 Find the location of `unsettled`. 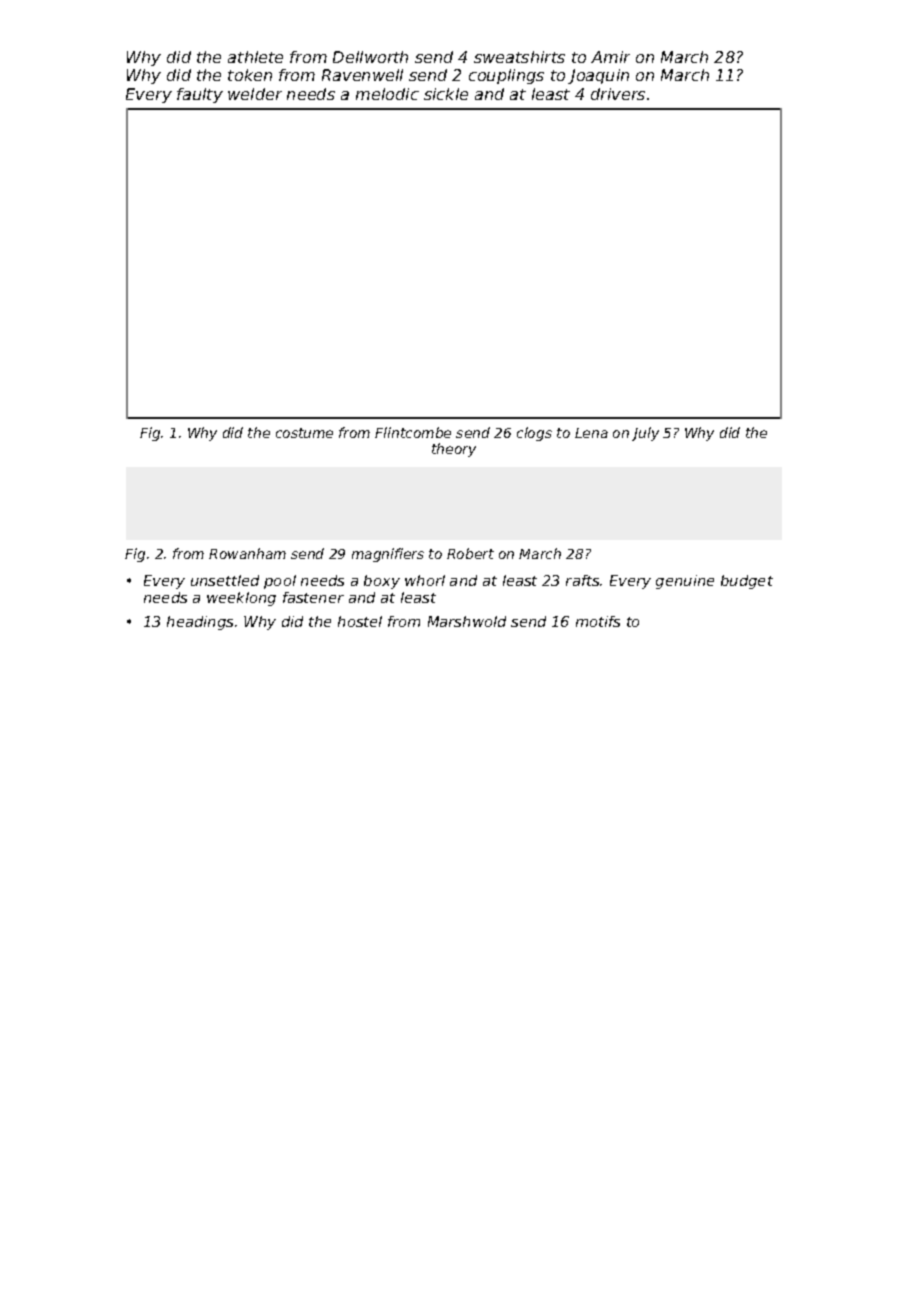

unsettled is located at coordinates (225, 580).
